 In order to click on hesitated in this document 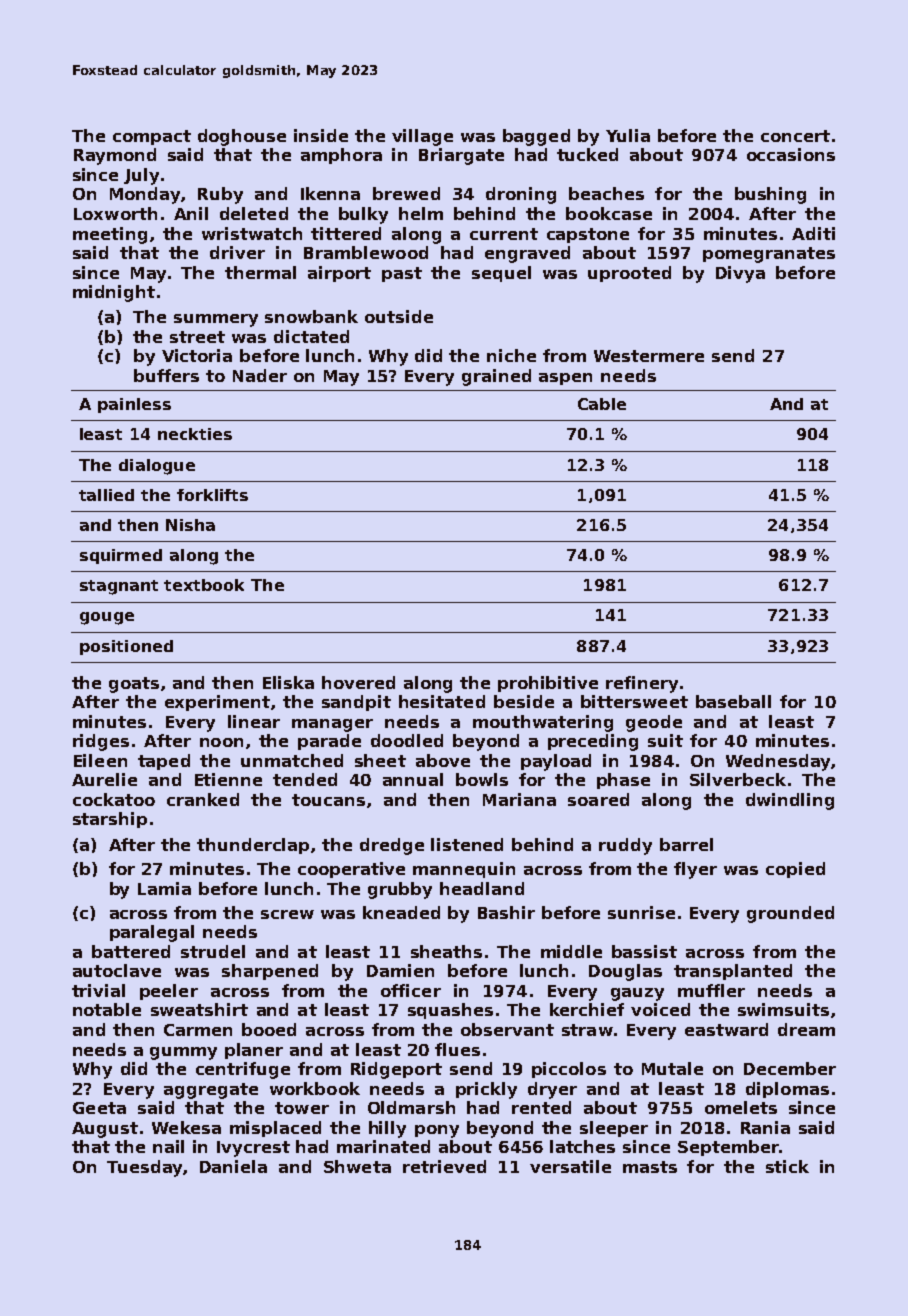, I will do `click(442, 701)`.
